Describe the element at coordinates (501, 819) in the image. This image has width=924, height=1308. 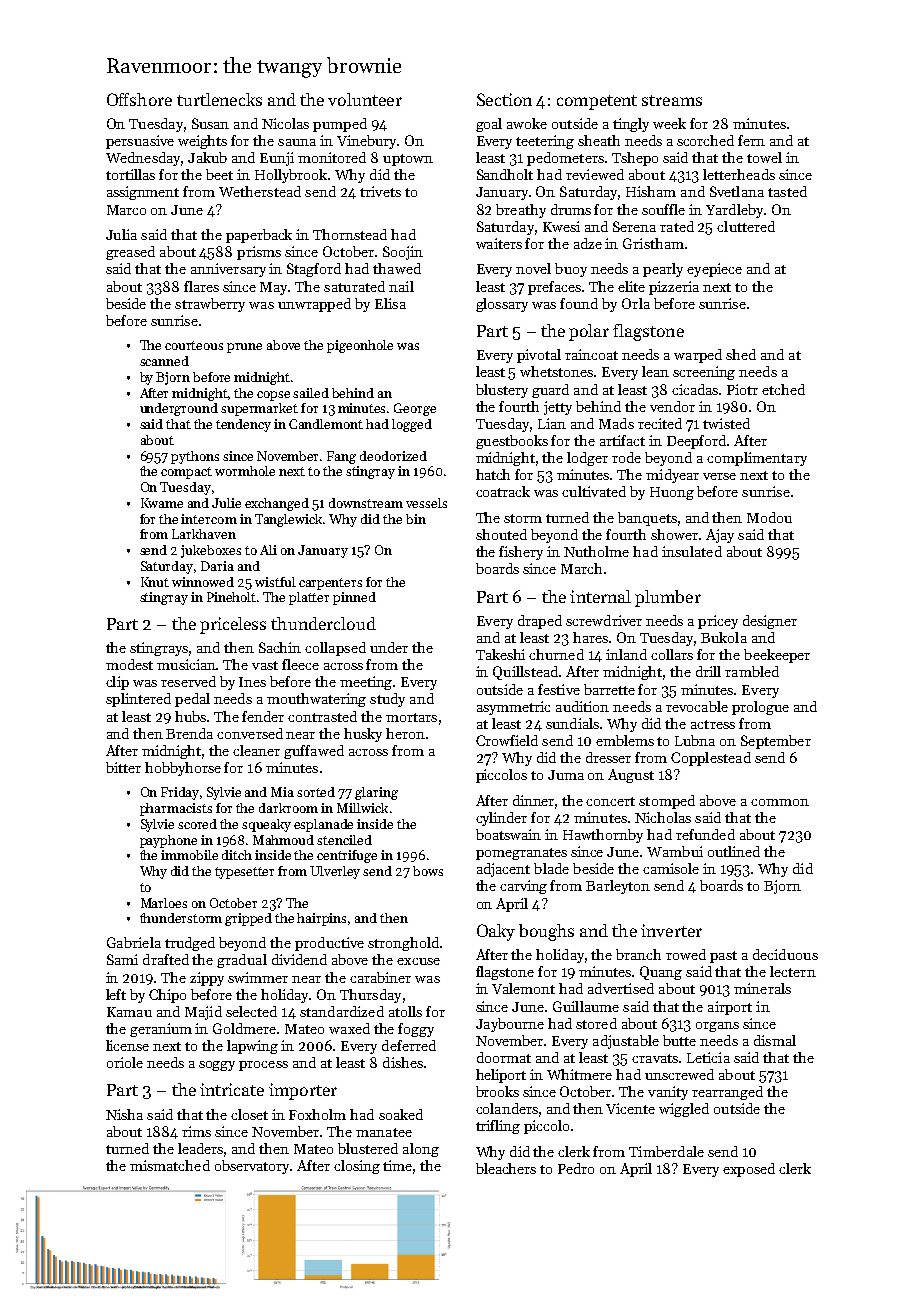
I see `cylinder` at that location.
